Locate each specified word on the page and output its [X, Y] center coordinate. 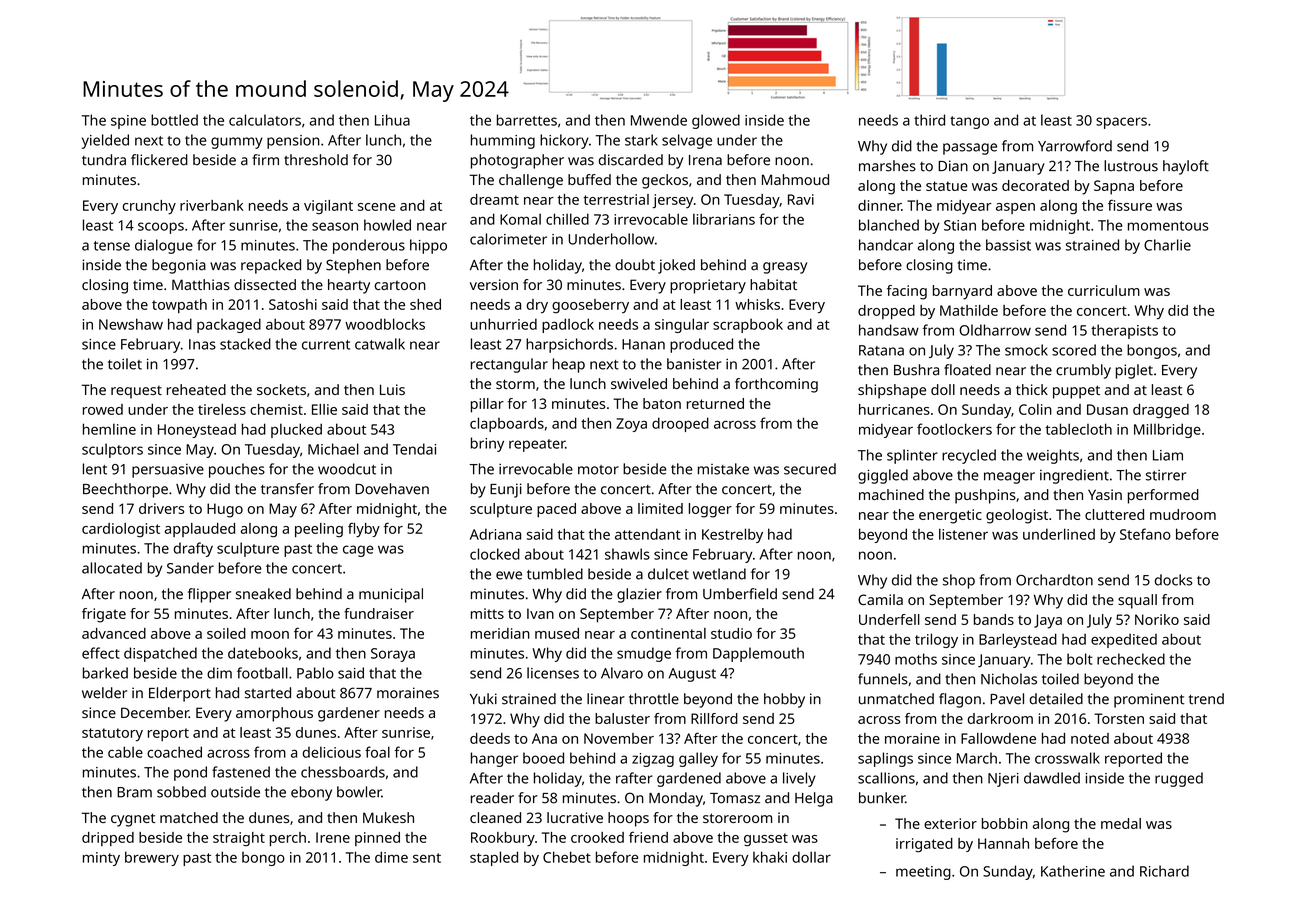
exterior [950, 823]
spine [128, 122]
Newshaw [131, 324]
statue [947, 186]
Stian [960, 225]
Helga [814, 799]
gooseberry [590, 306]
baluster [622, 718]
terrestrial [616, 199]
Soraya [393, 655]
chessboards [343, 772]
